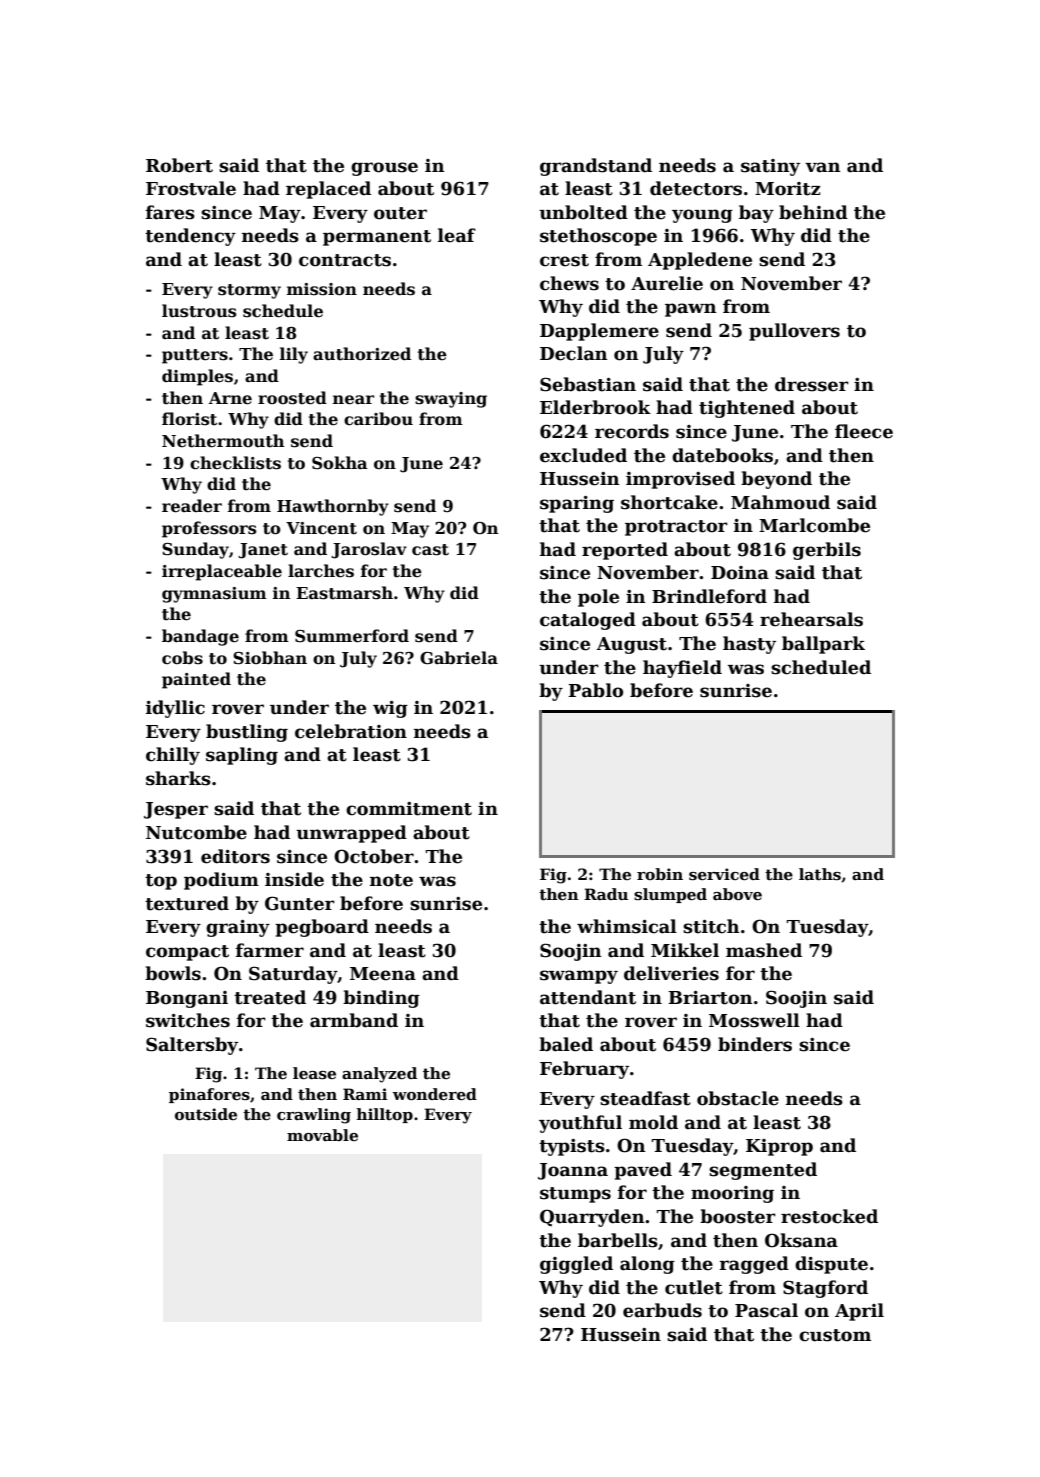 Image resolution: width=1040 pixels, height=1477 pixels. Describe the element at coordinates (662, 1310) in the screenshot. I see `earbuds` at that location.
